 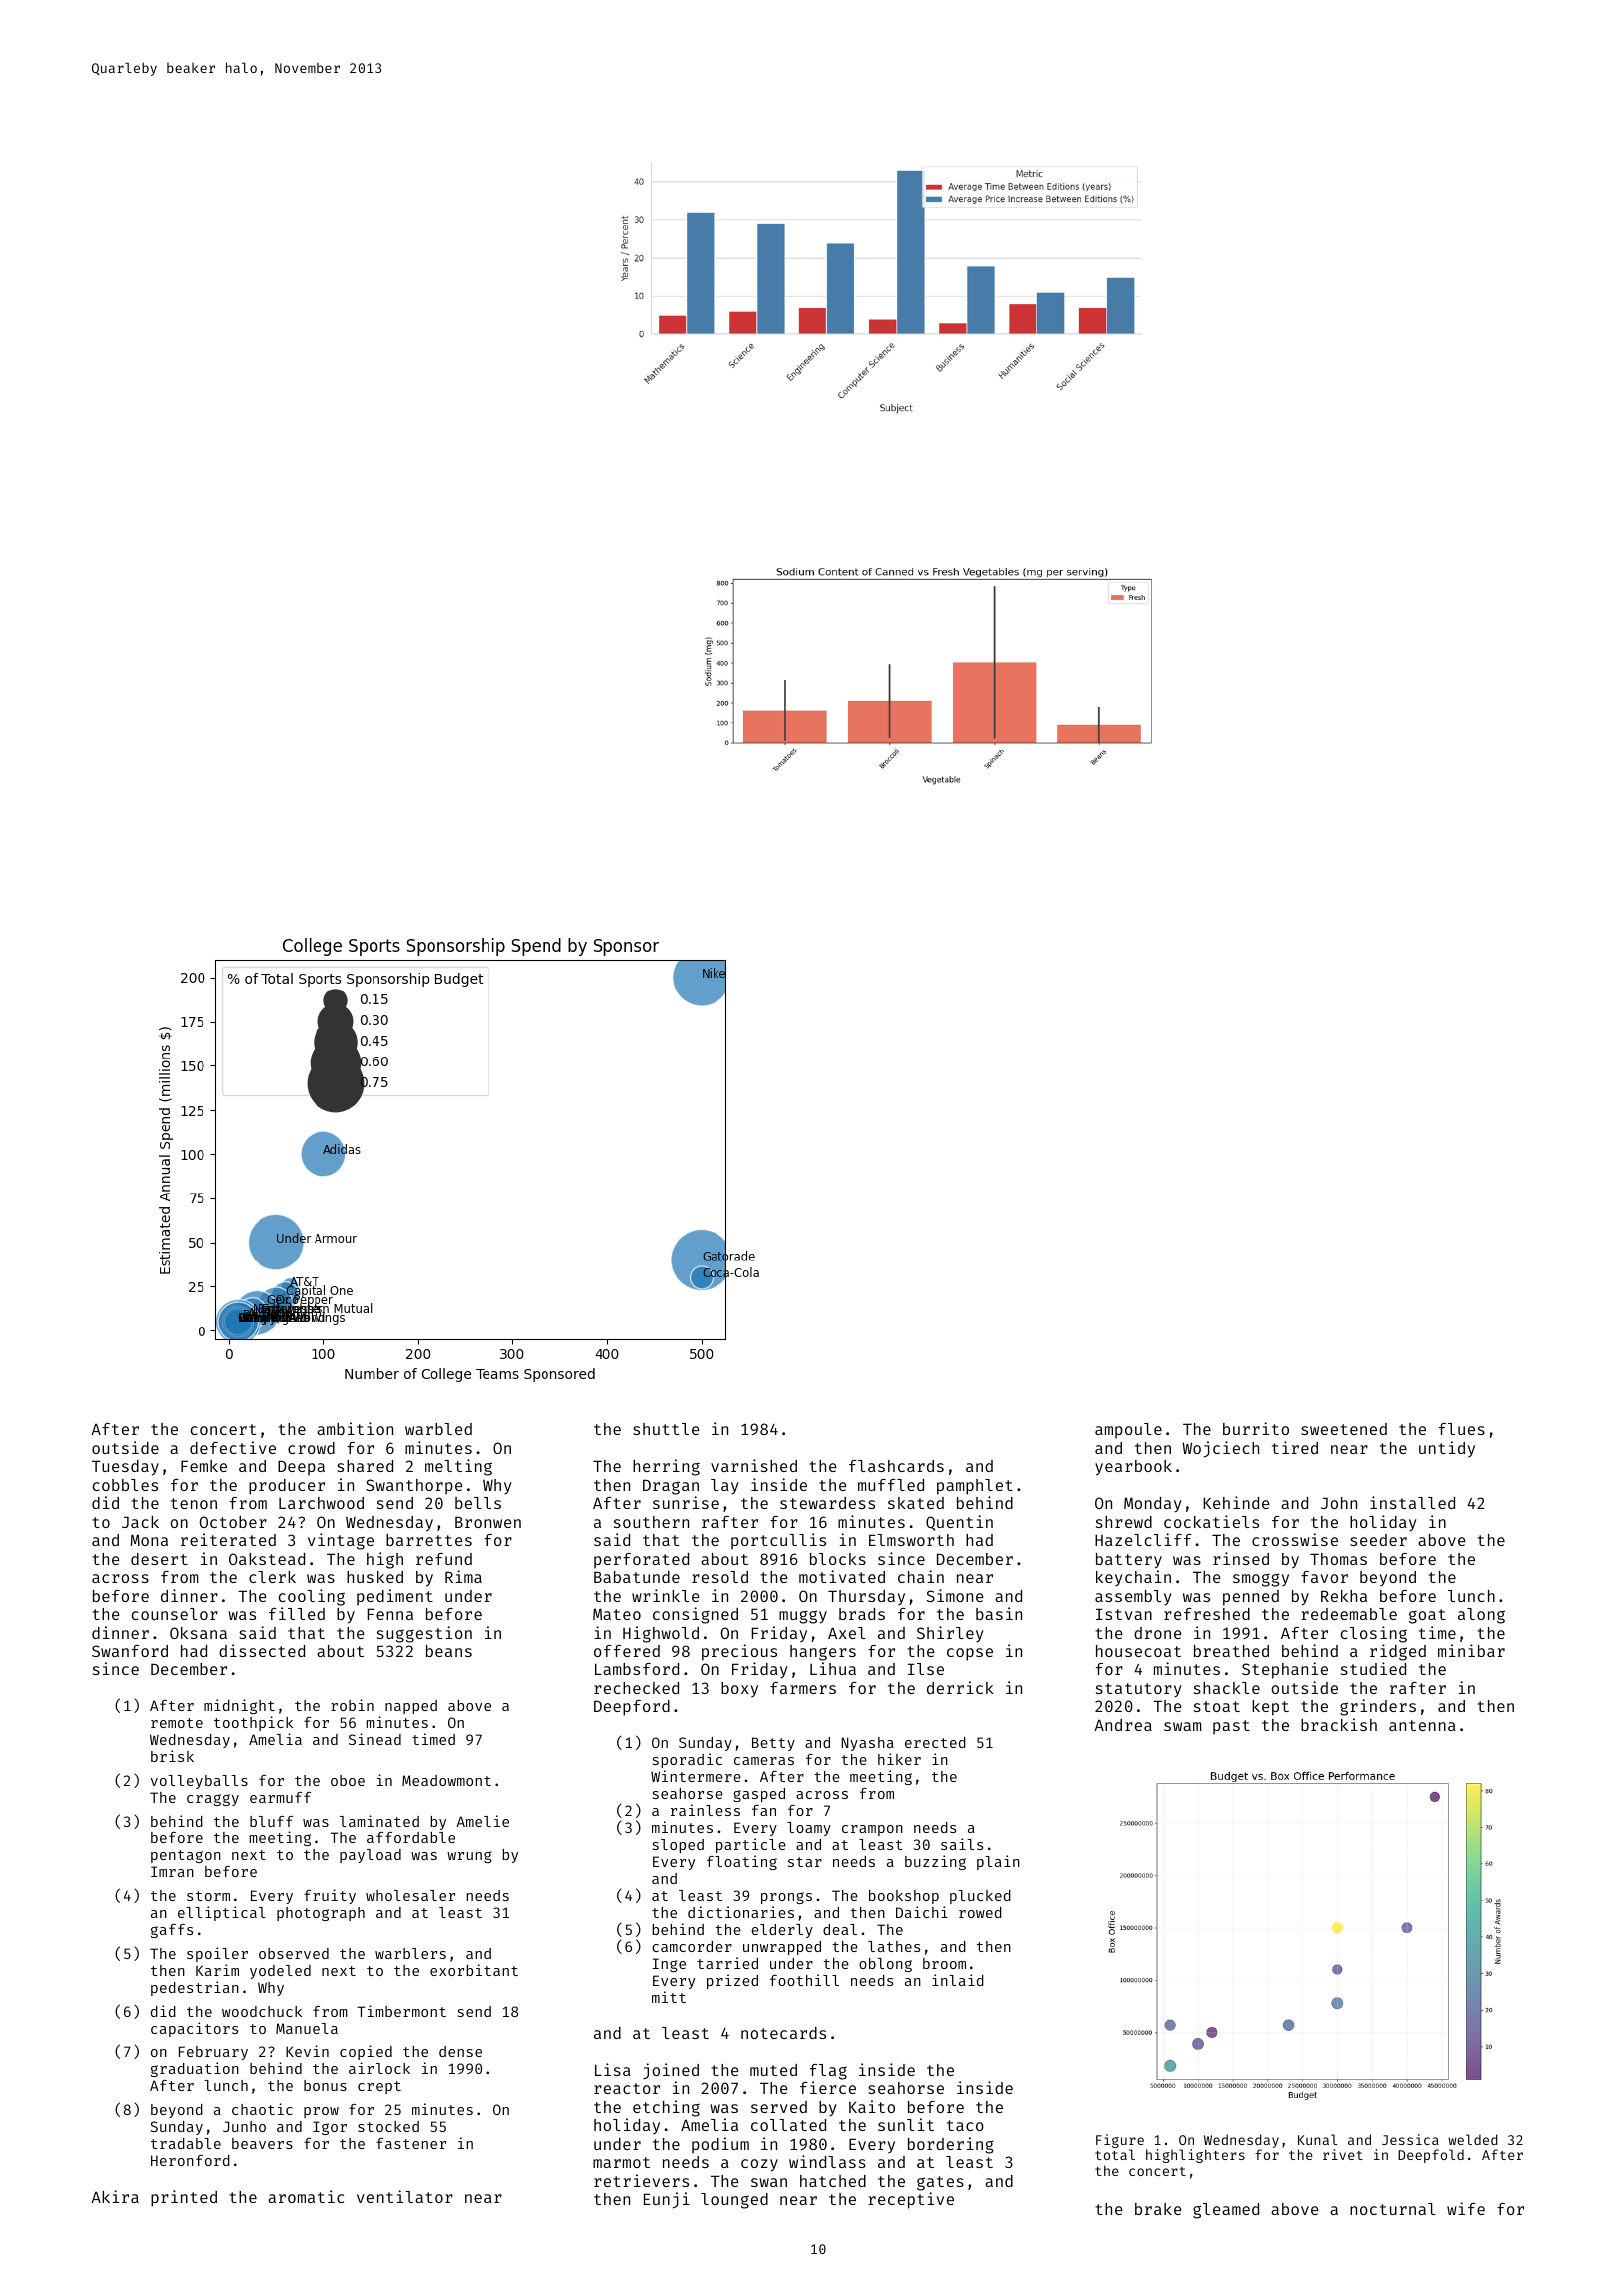 What do you see at coordinates (463, 1576) in the image?
I see `Rima` at bounding box center [463, 1576].
